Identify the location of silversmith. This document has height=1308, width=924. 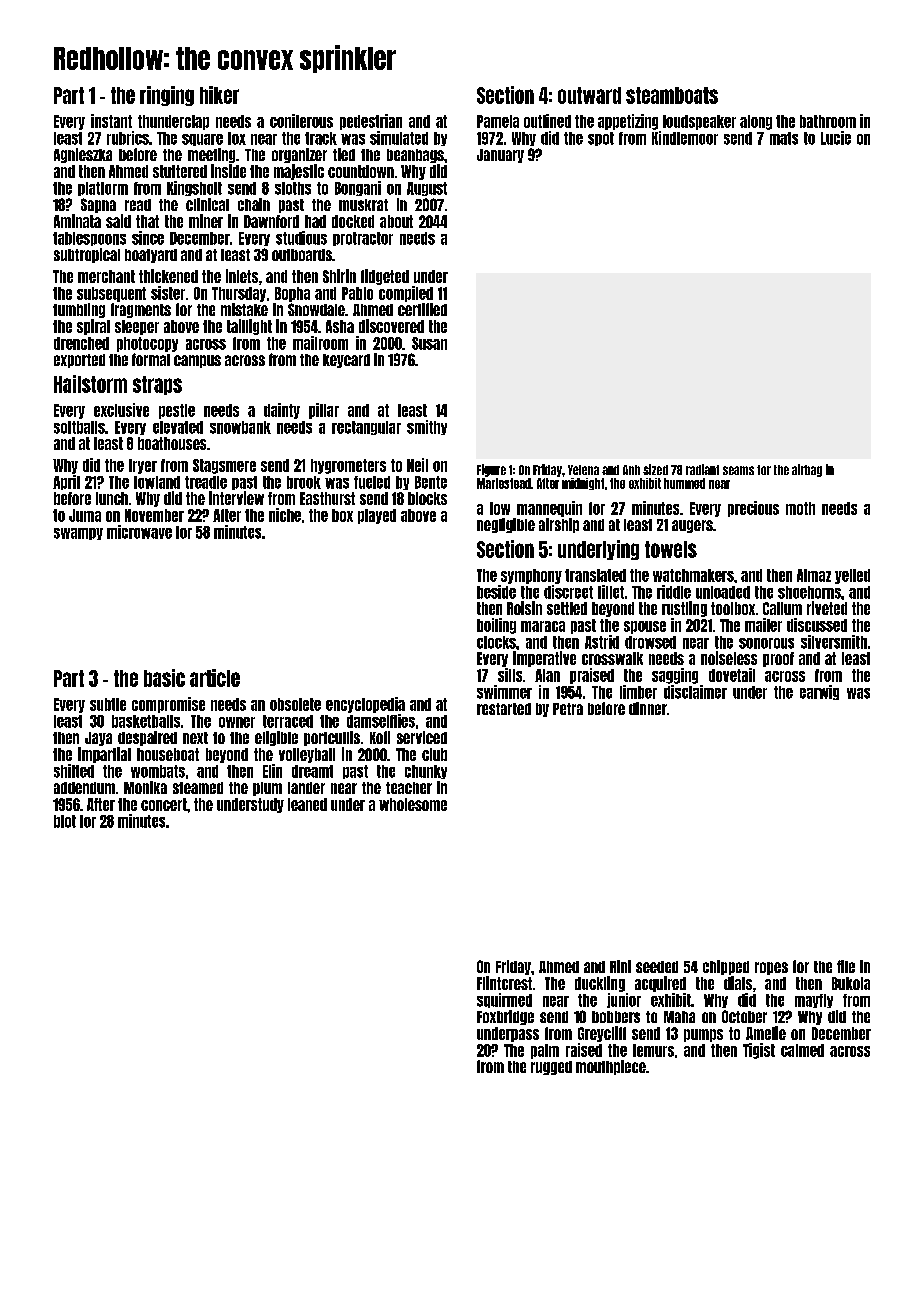
(834, 642).
